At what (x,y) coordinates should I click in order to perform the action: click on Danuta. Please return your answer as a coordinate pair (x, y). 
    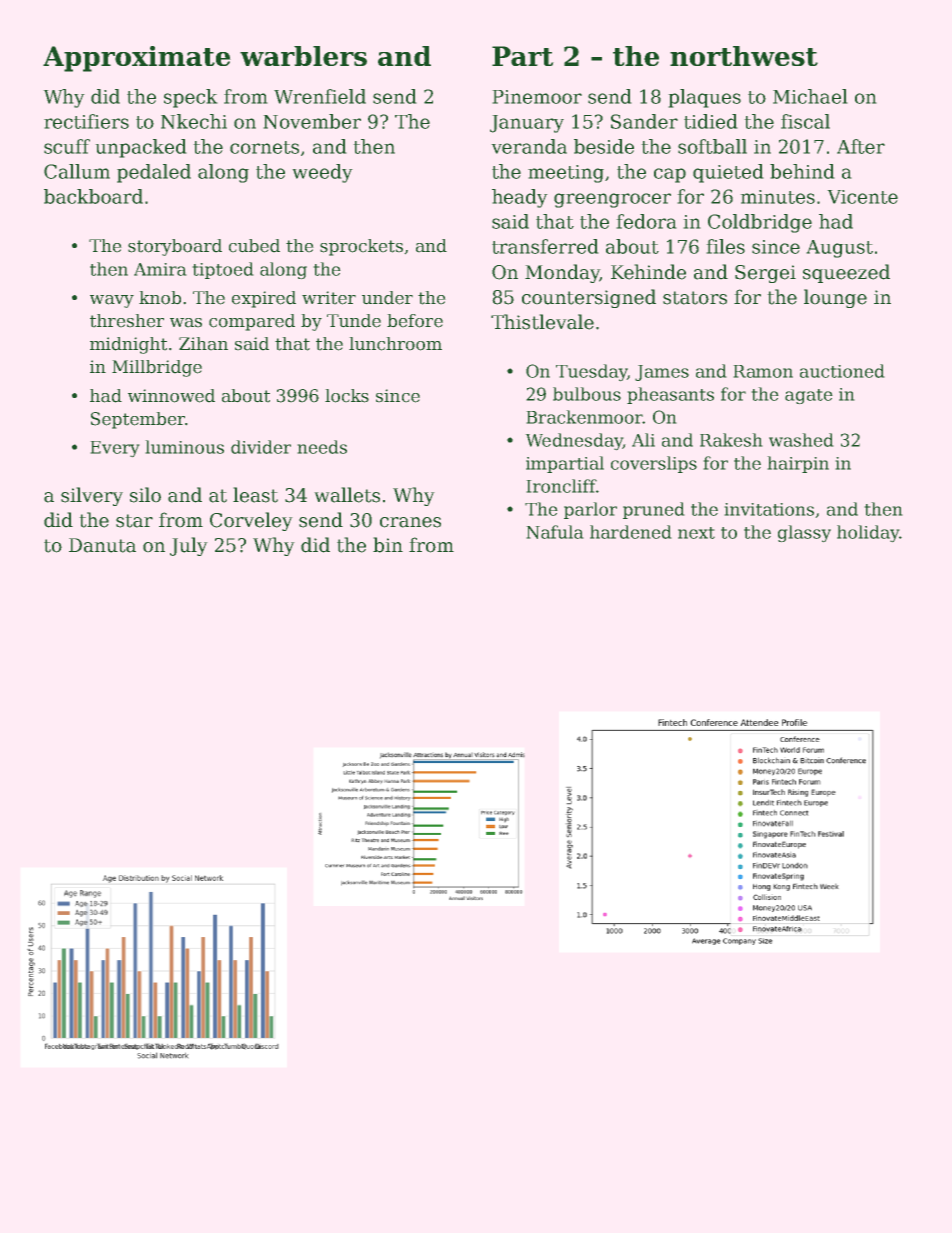
    Looking at the image, I should click on (102, 545).
